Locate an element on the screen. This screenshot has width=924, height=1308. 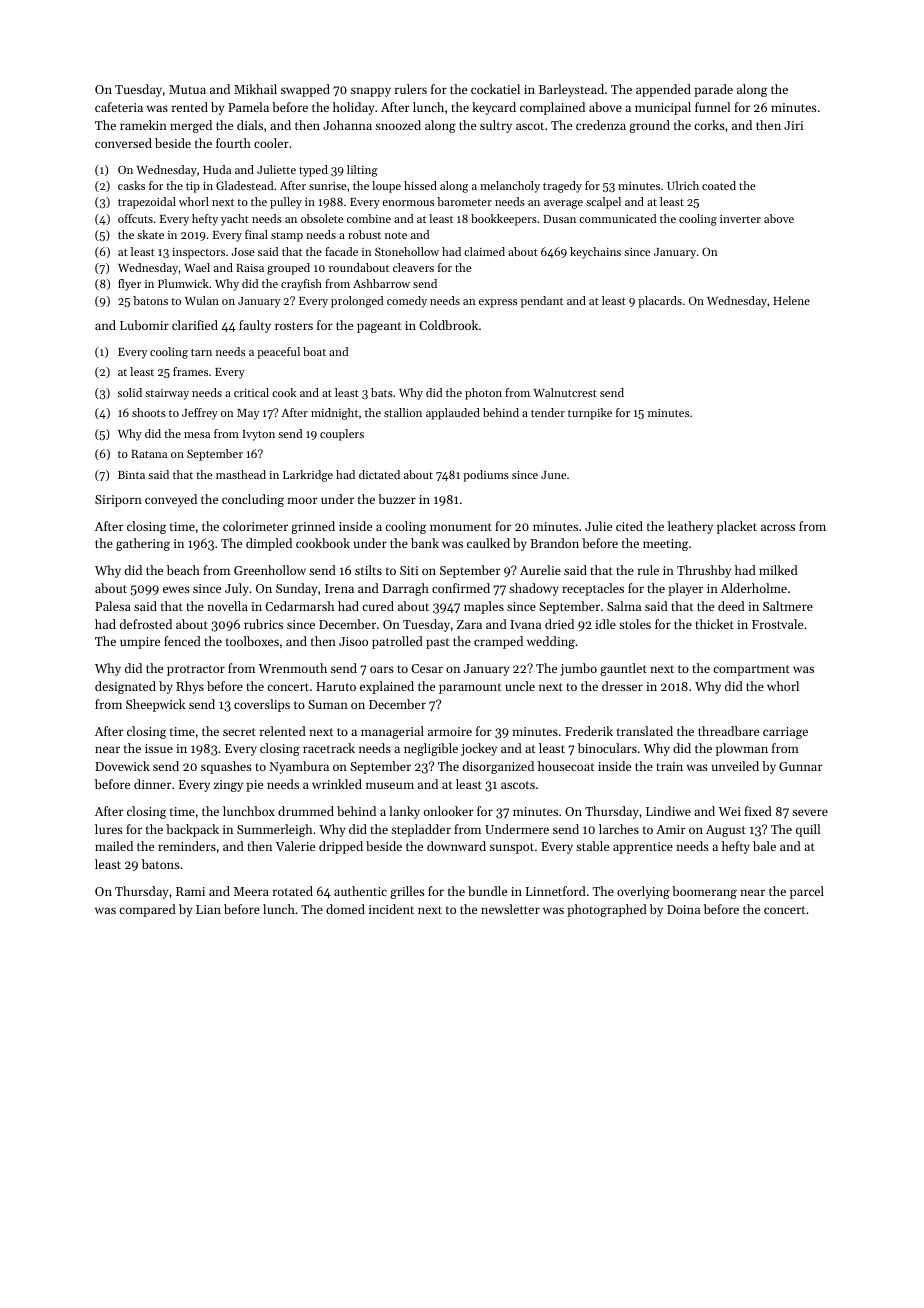
Summerleigh is located at coordinates (274, 830).
